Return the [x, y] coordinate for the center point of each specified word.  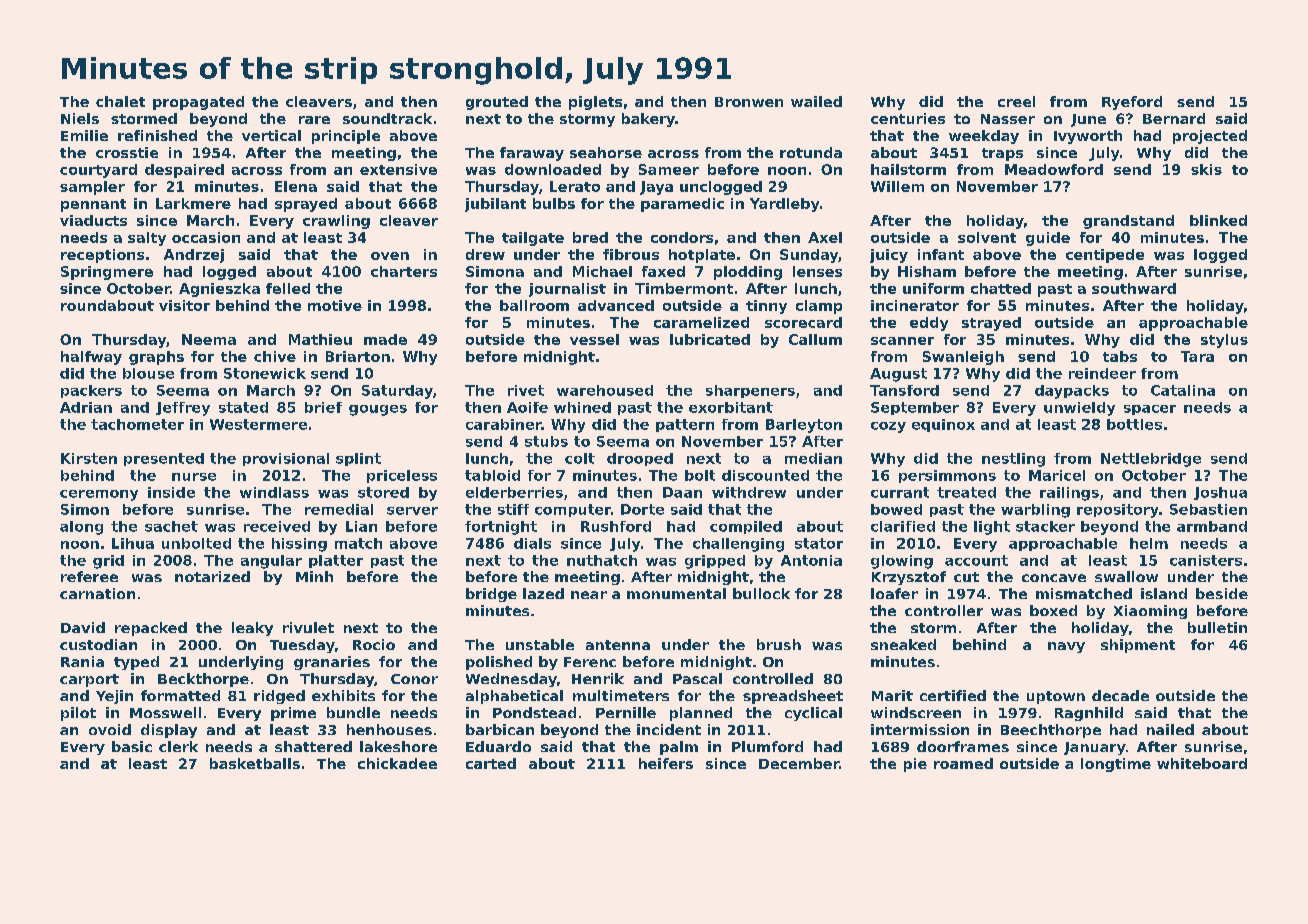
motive [335, 305]
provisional [286, 459]
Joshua [1220, 493]
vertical [271, 135]
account [976, 560]
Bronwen [749, 102]
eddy [929, 324]
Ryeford [1132, 103]
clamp [819, 307]
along [81, 528]
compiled [746, 527]
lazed [543, 593]
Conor [414, 679]
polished [499, 663]
